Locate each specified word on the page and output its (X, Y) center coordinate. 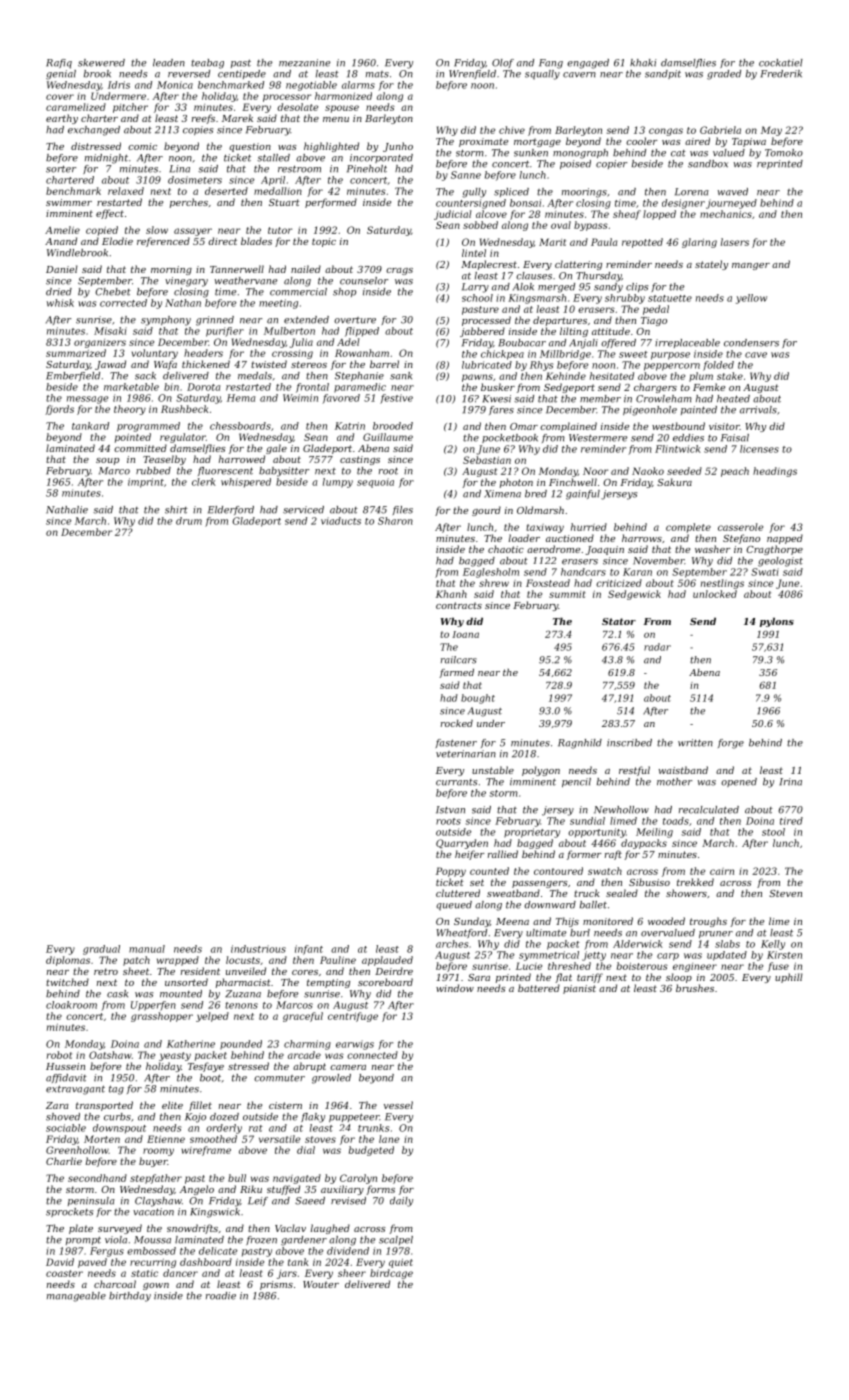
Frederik (781, 74)
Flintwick (678, 449)
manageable (76, 1297)
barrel (384, 364)
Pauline (338, 960)
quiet (401, 1263)
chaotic (506, 549)
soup (107, 461)
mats (377, 74)
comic (142, 146)
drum (189, 521)
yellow (751, 299)
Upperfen (153, 1006)
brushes (695, 988)
